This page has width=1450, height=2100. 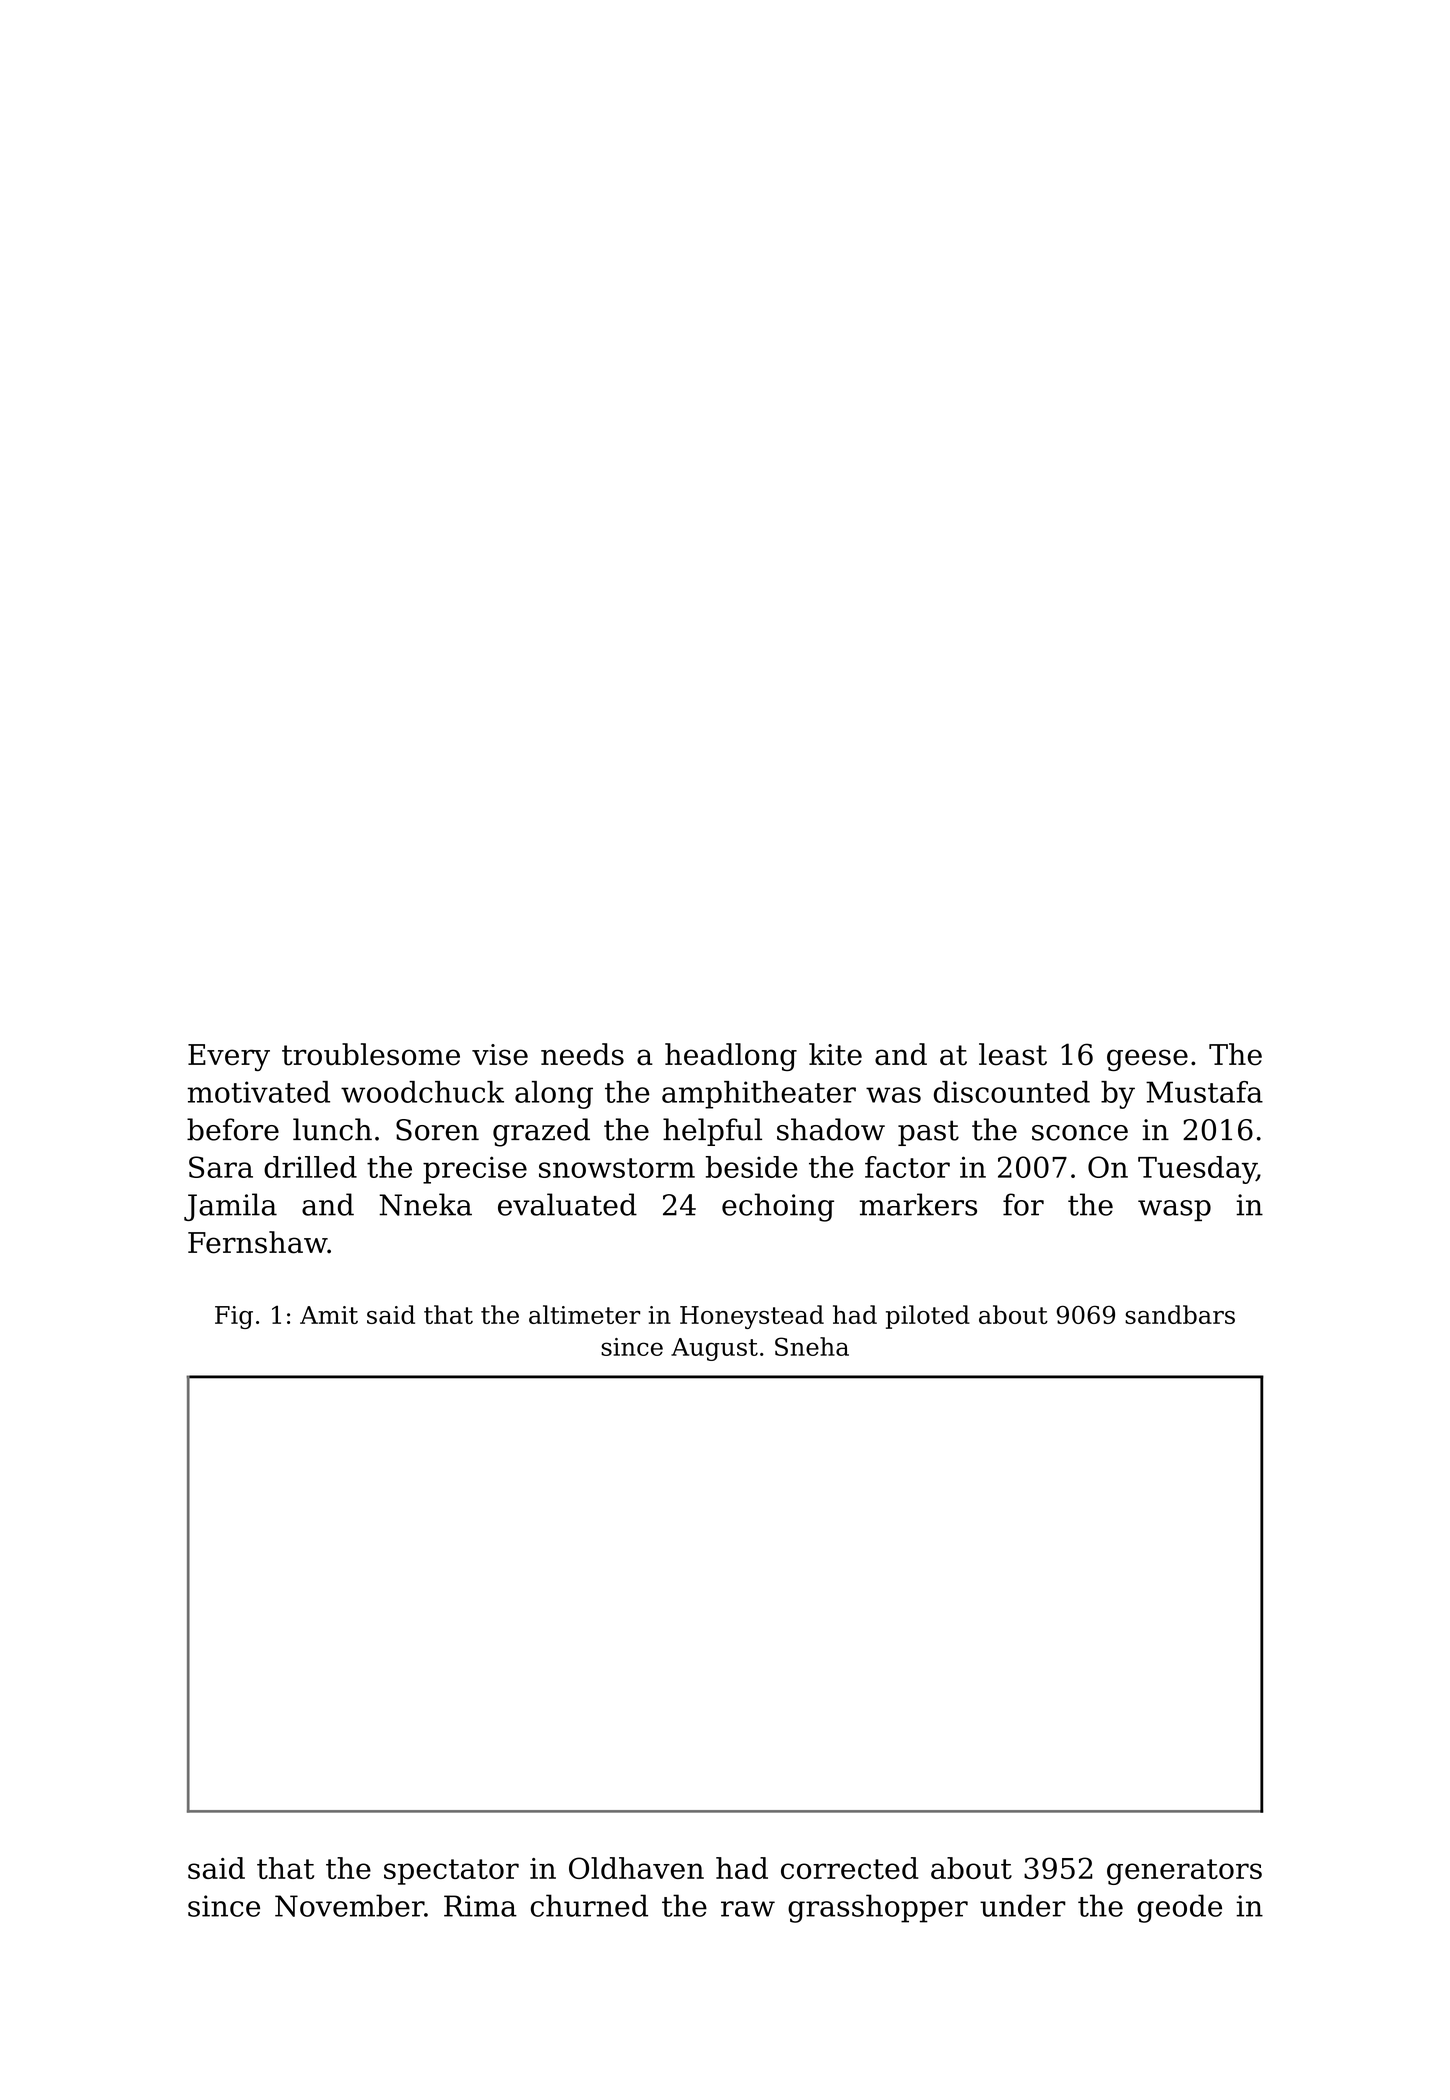 What do you see at coordinates (541, 1132) in the page?
I see `grazed` at bounding box center [541, 1132].
